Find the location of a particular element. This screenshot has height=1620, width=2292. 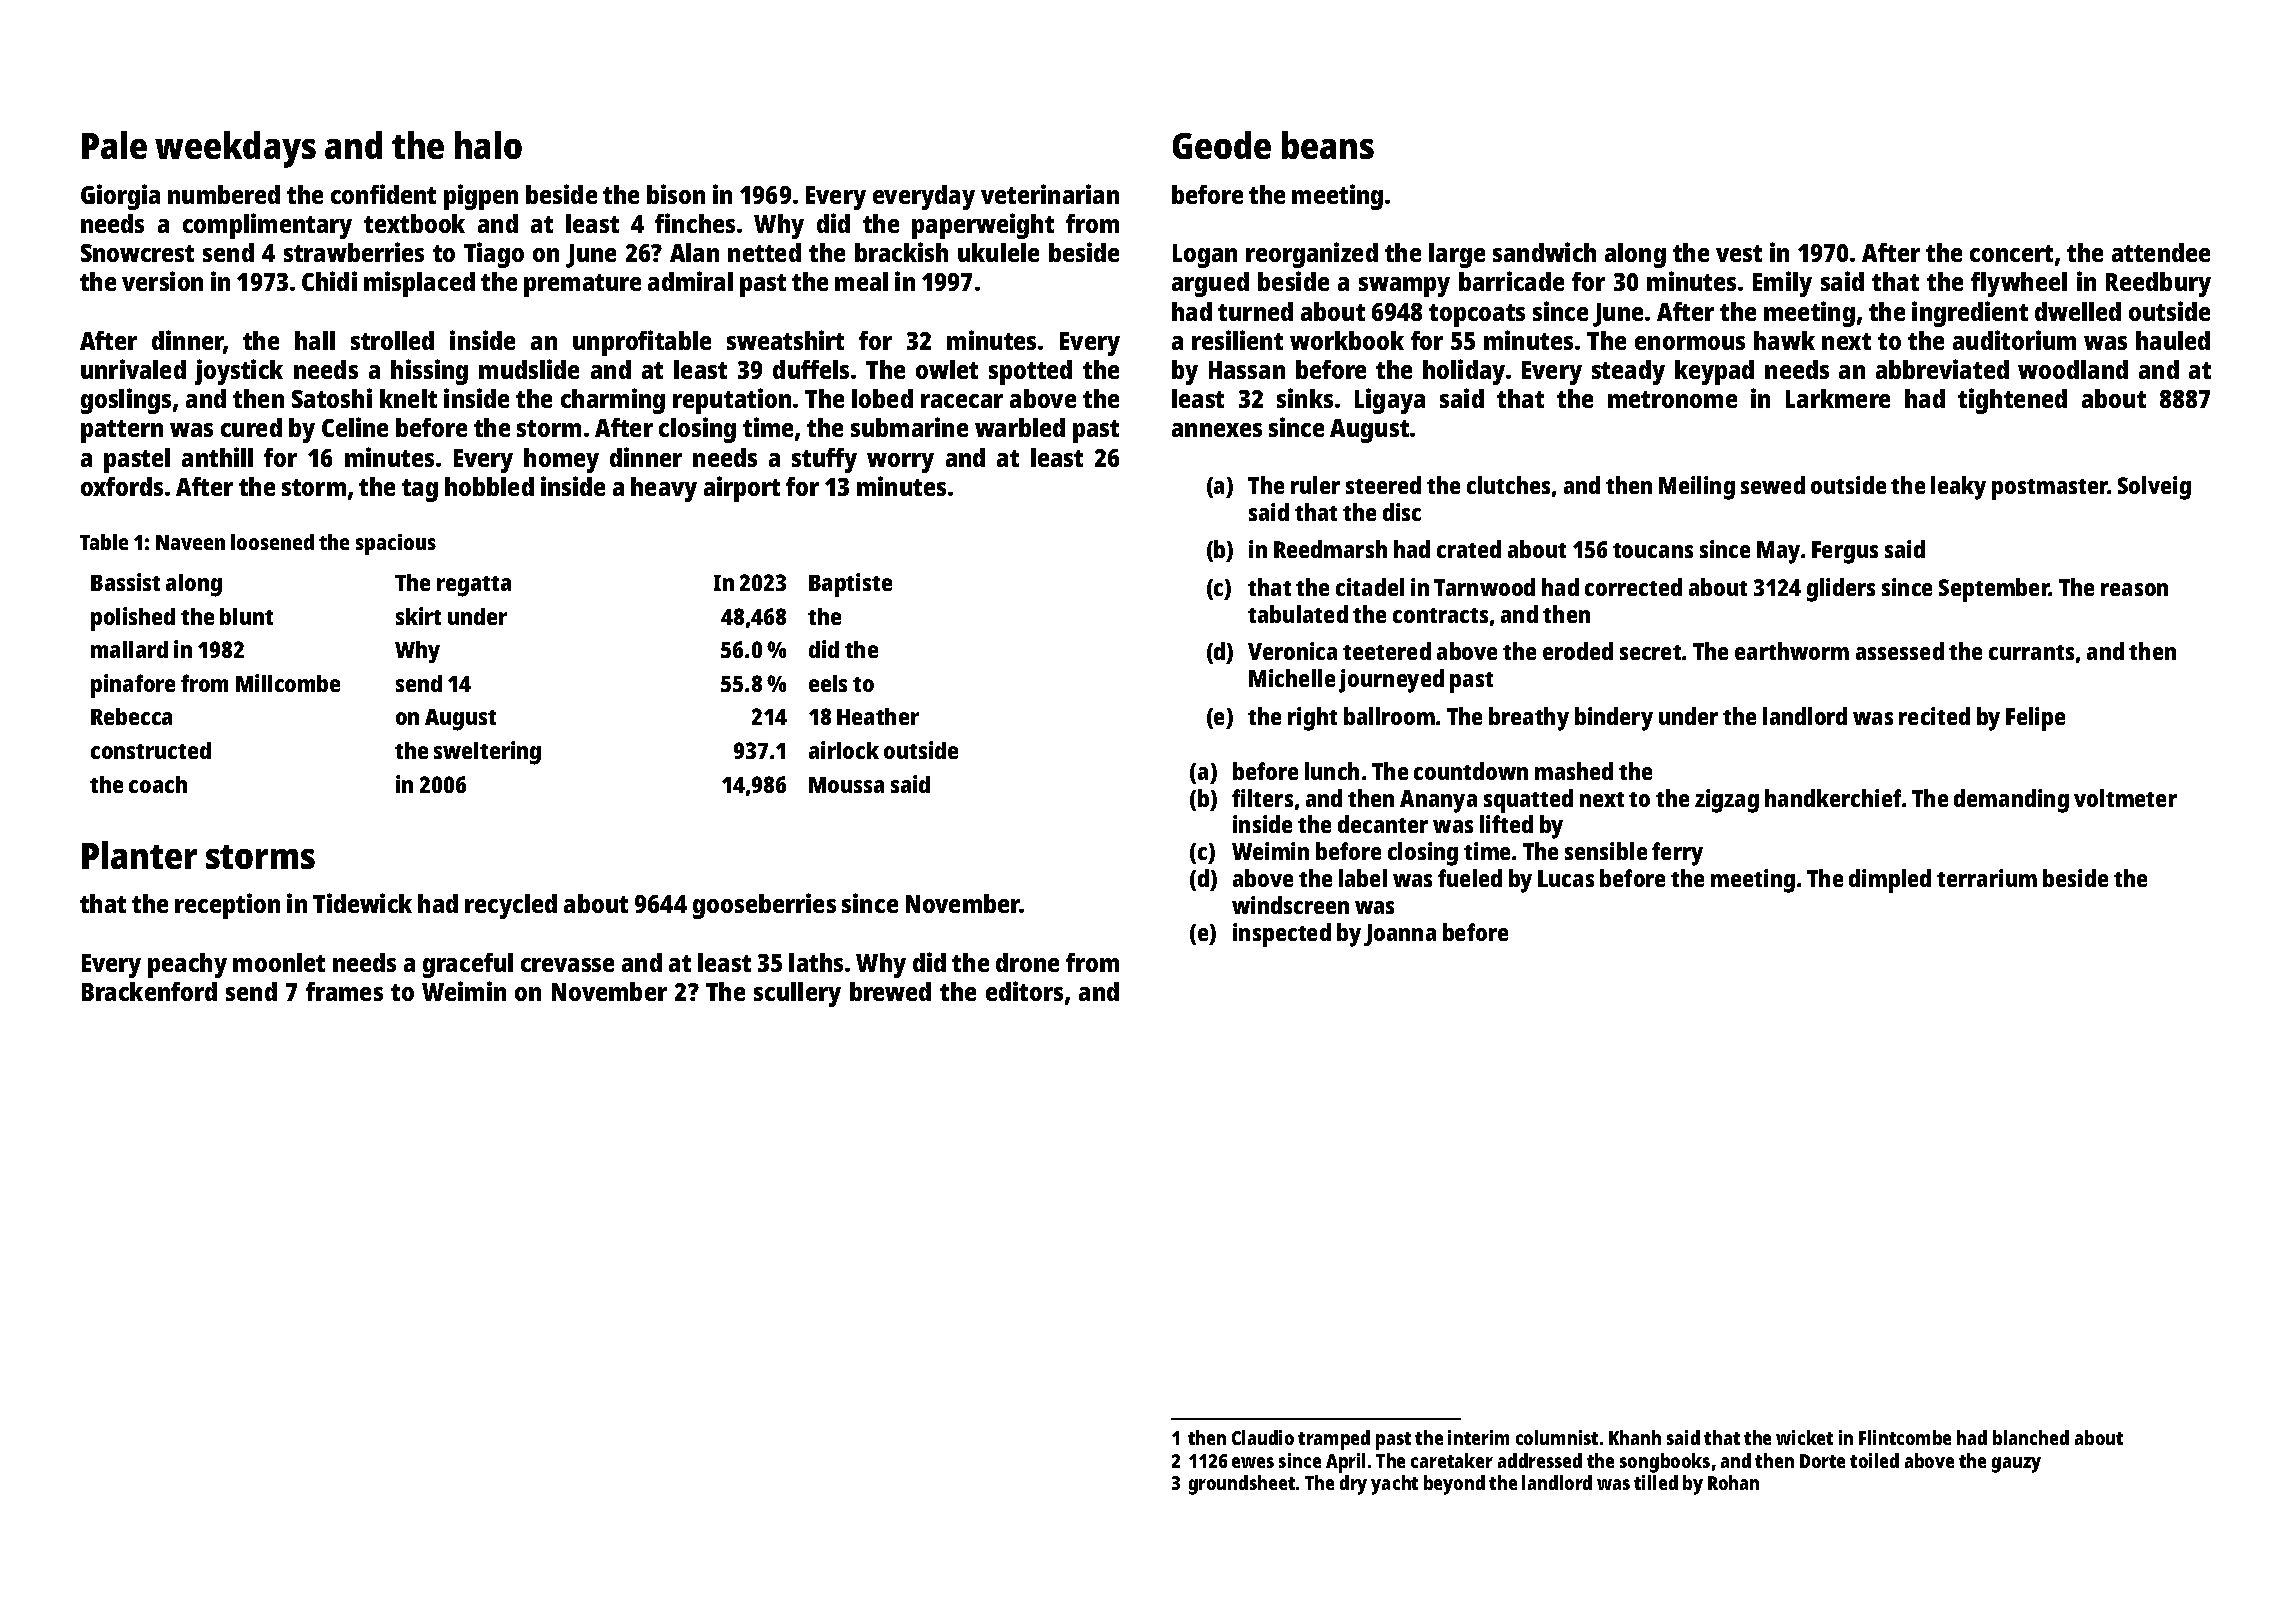

groundsheet is located at coordinates (1242, 1485).
